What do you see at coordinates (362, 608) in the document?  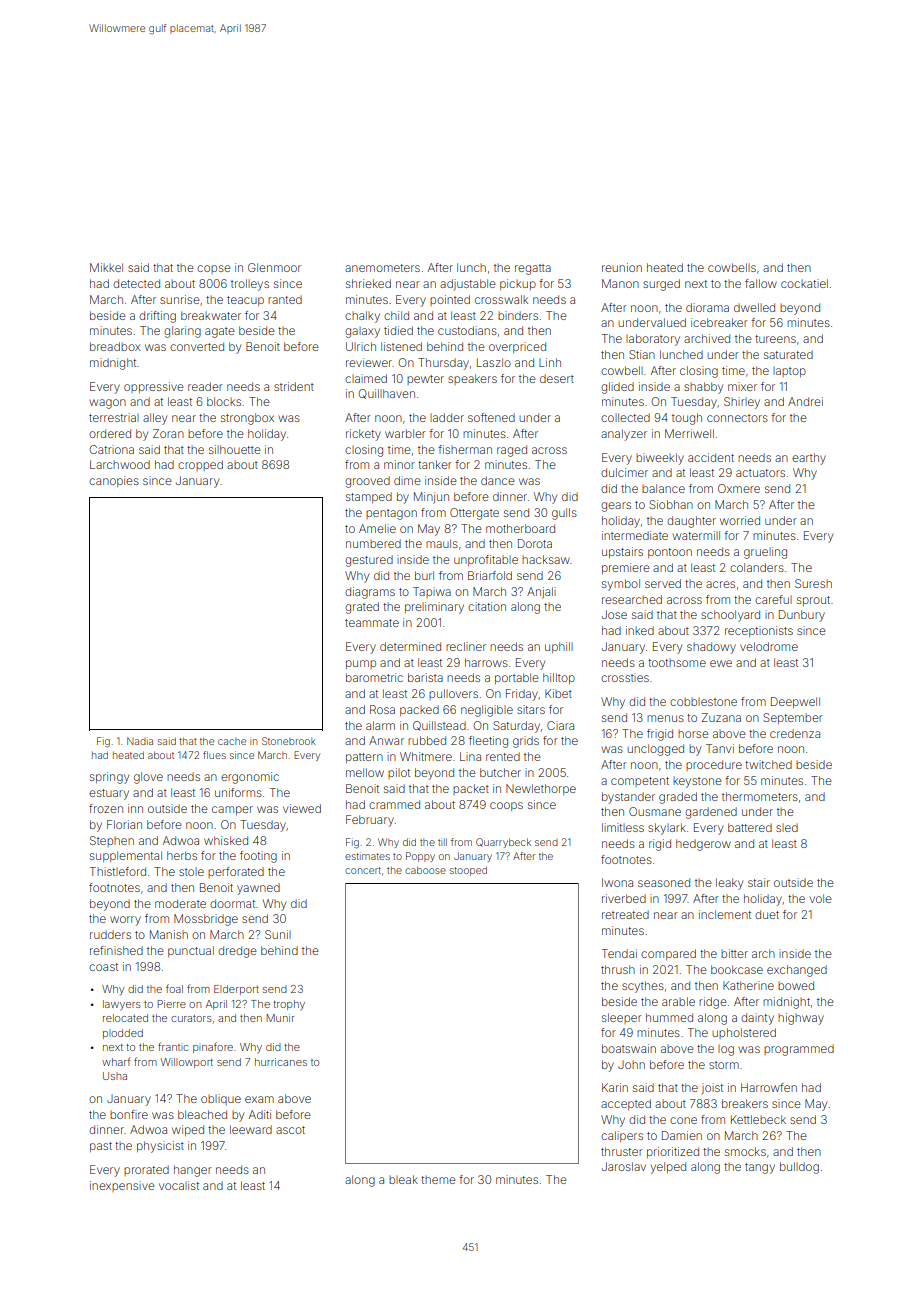 I see `grated` at bounding box center [362, 608].
